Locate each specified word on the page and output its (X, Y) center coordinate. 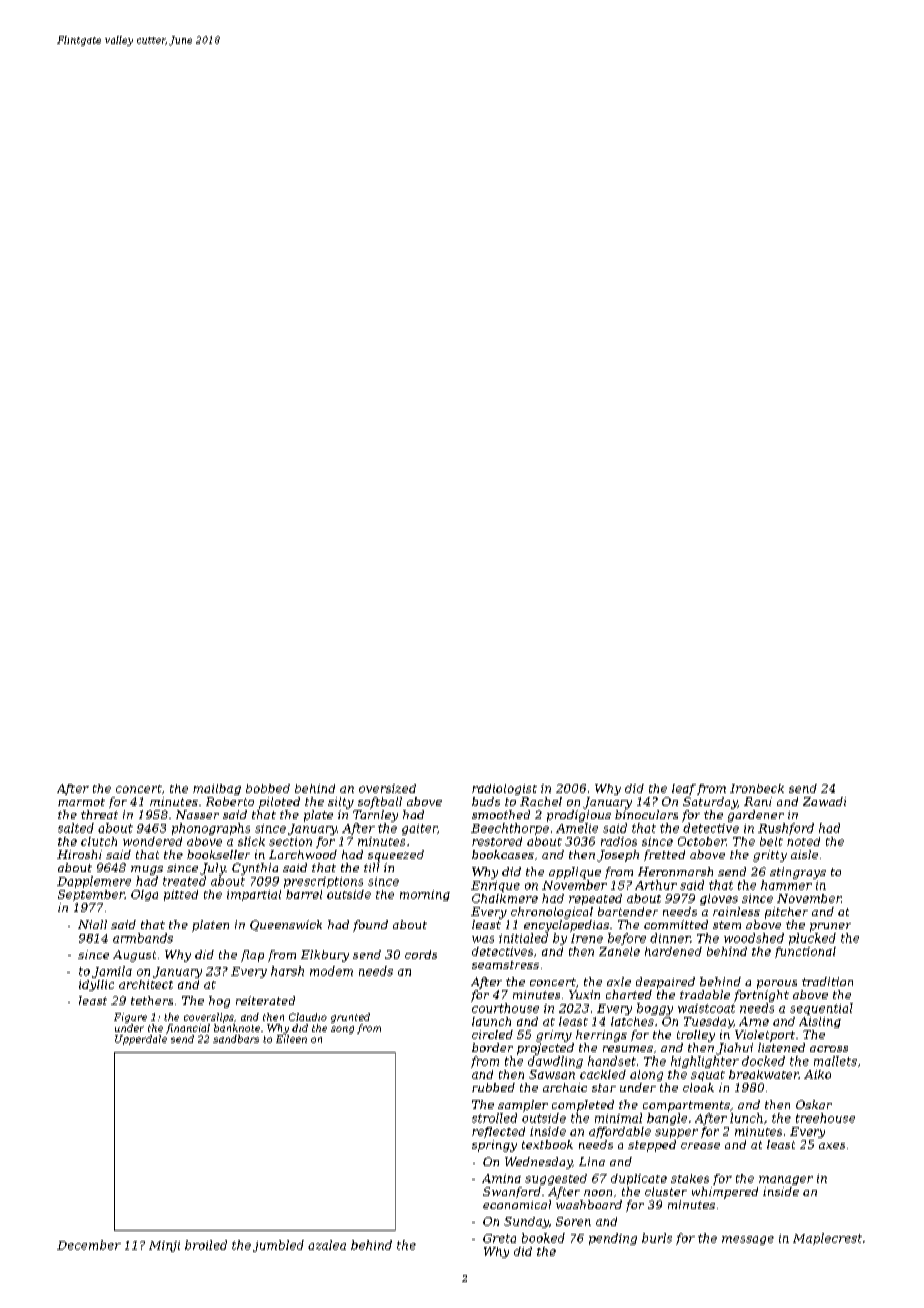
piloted (279, 803)
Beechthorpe (510, 829)
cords (421, 954)
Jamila (112, 972)
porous (777, 984)
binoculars (646, 814)
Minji (164, 1246)
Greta (499, 1238)
